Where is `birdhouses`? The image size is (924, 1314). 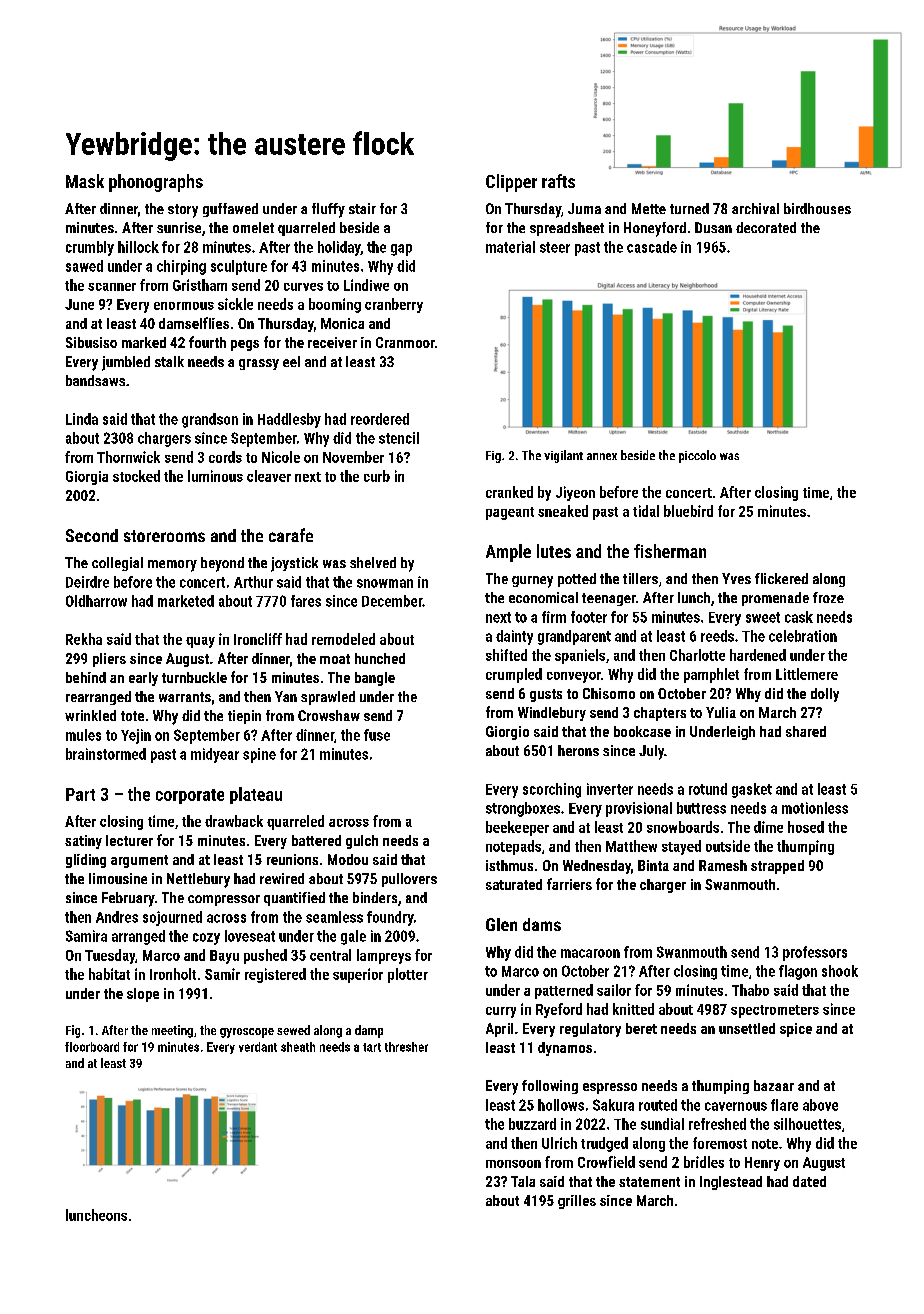
birdhouses is located at coordinates (817, 208).
